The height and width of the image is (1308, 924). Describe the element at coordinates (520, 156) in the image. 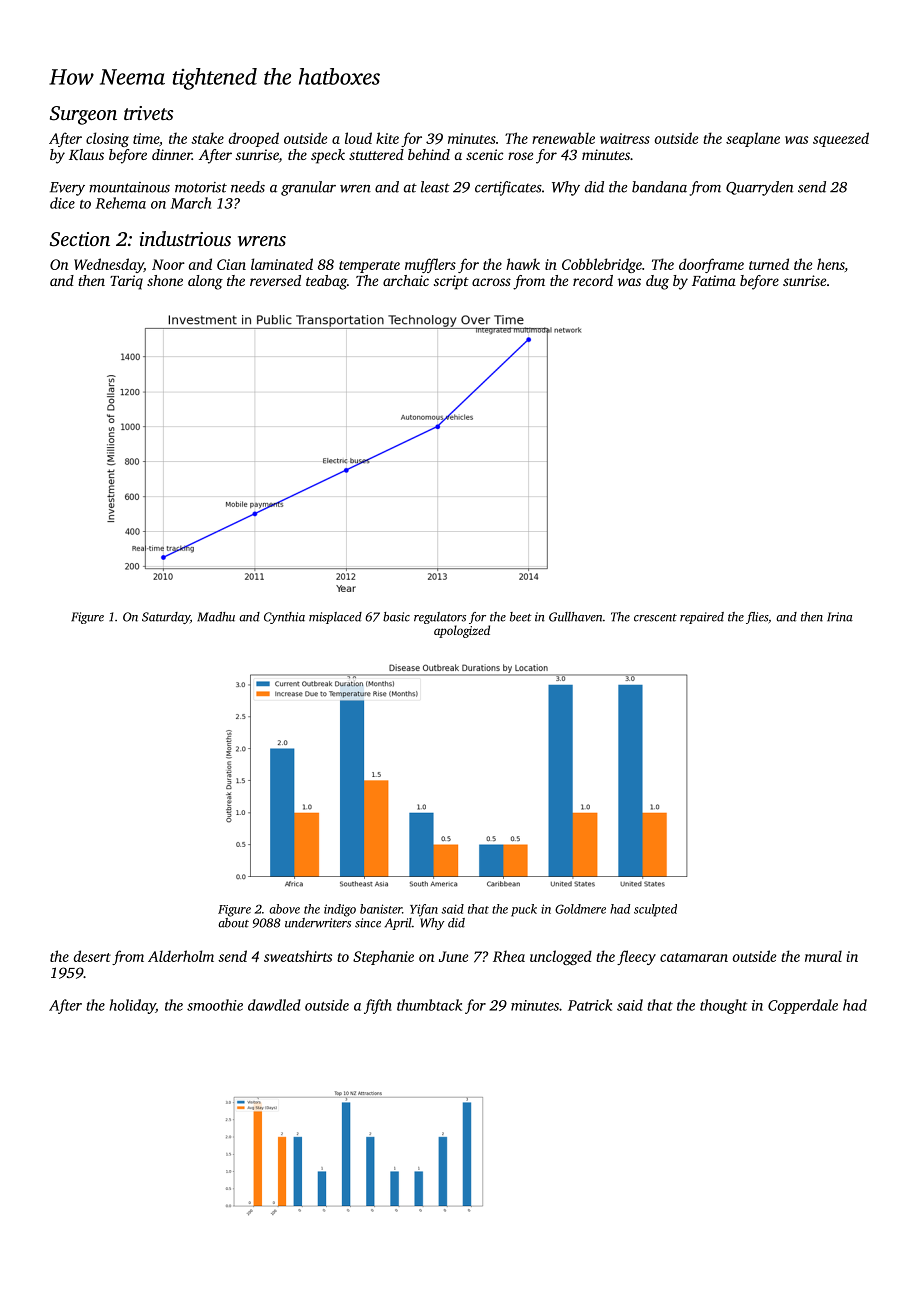

I see `rose` at that location.
